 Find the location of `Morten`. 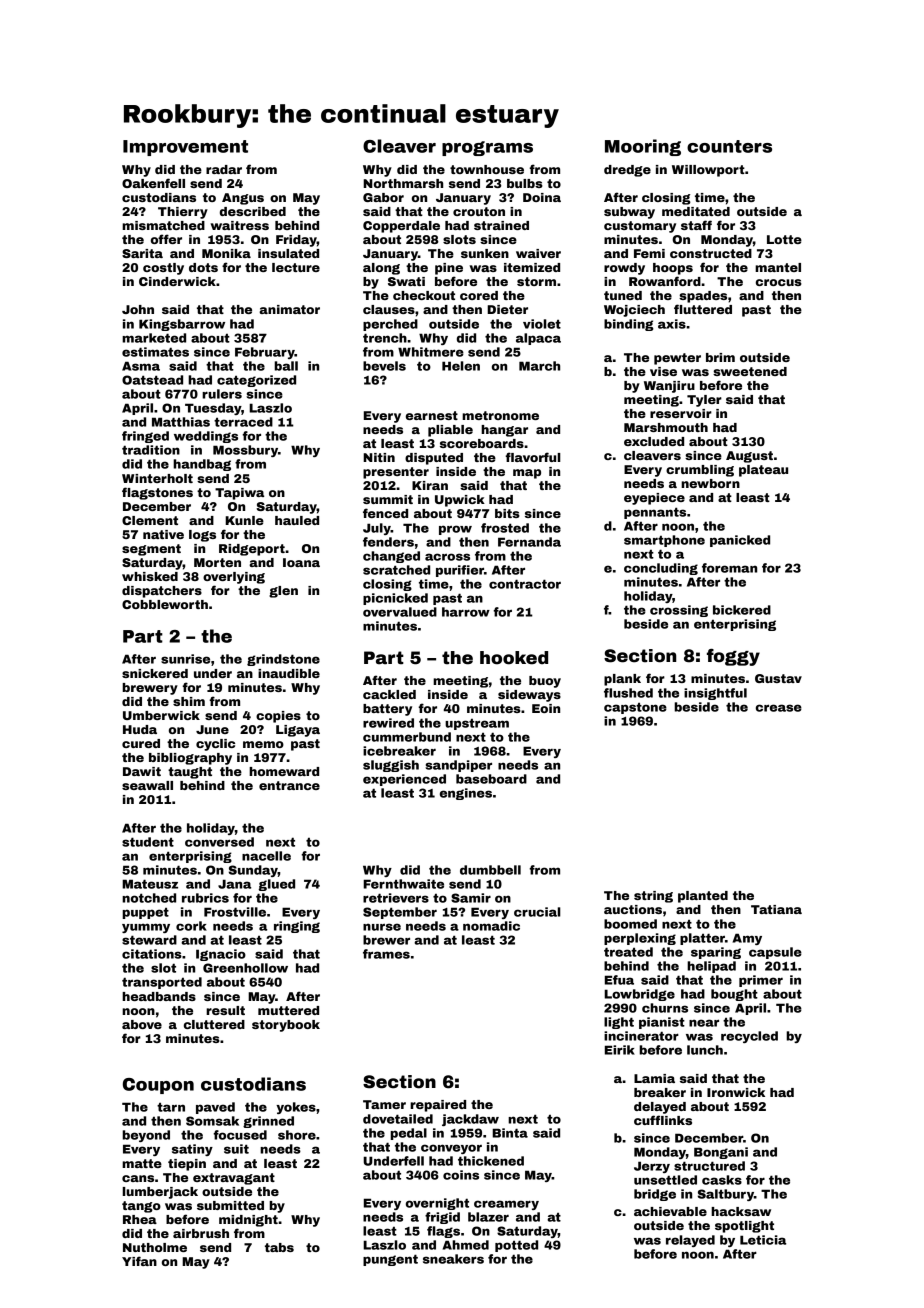

Morten is located at coordinates (217, 562).
